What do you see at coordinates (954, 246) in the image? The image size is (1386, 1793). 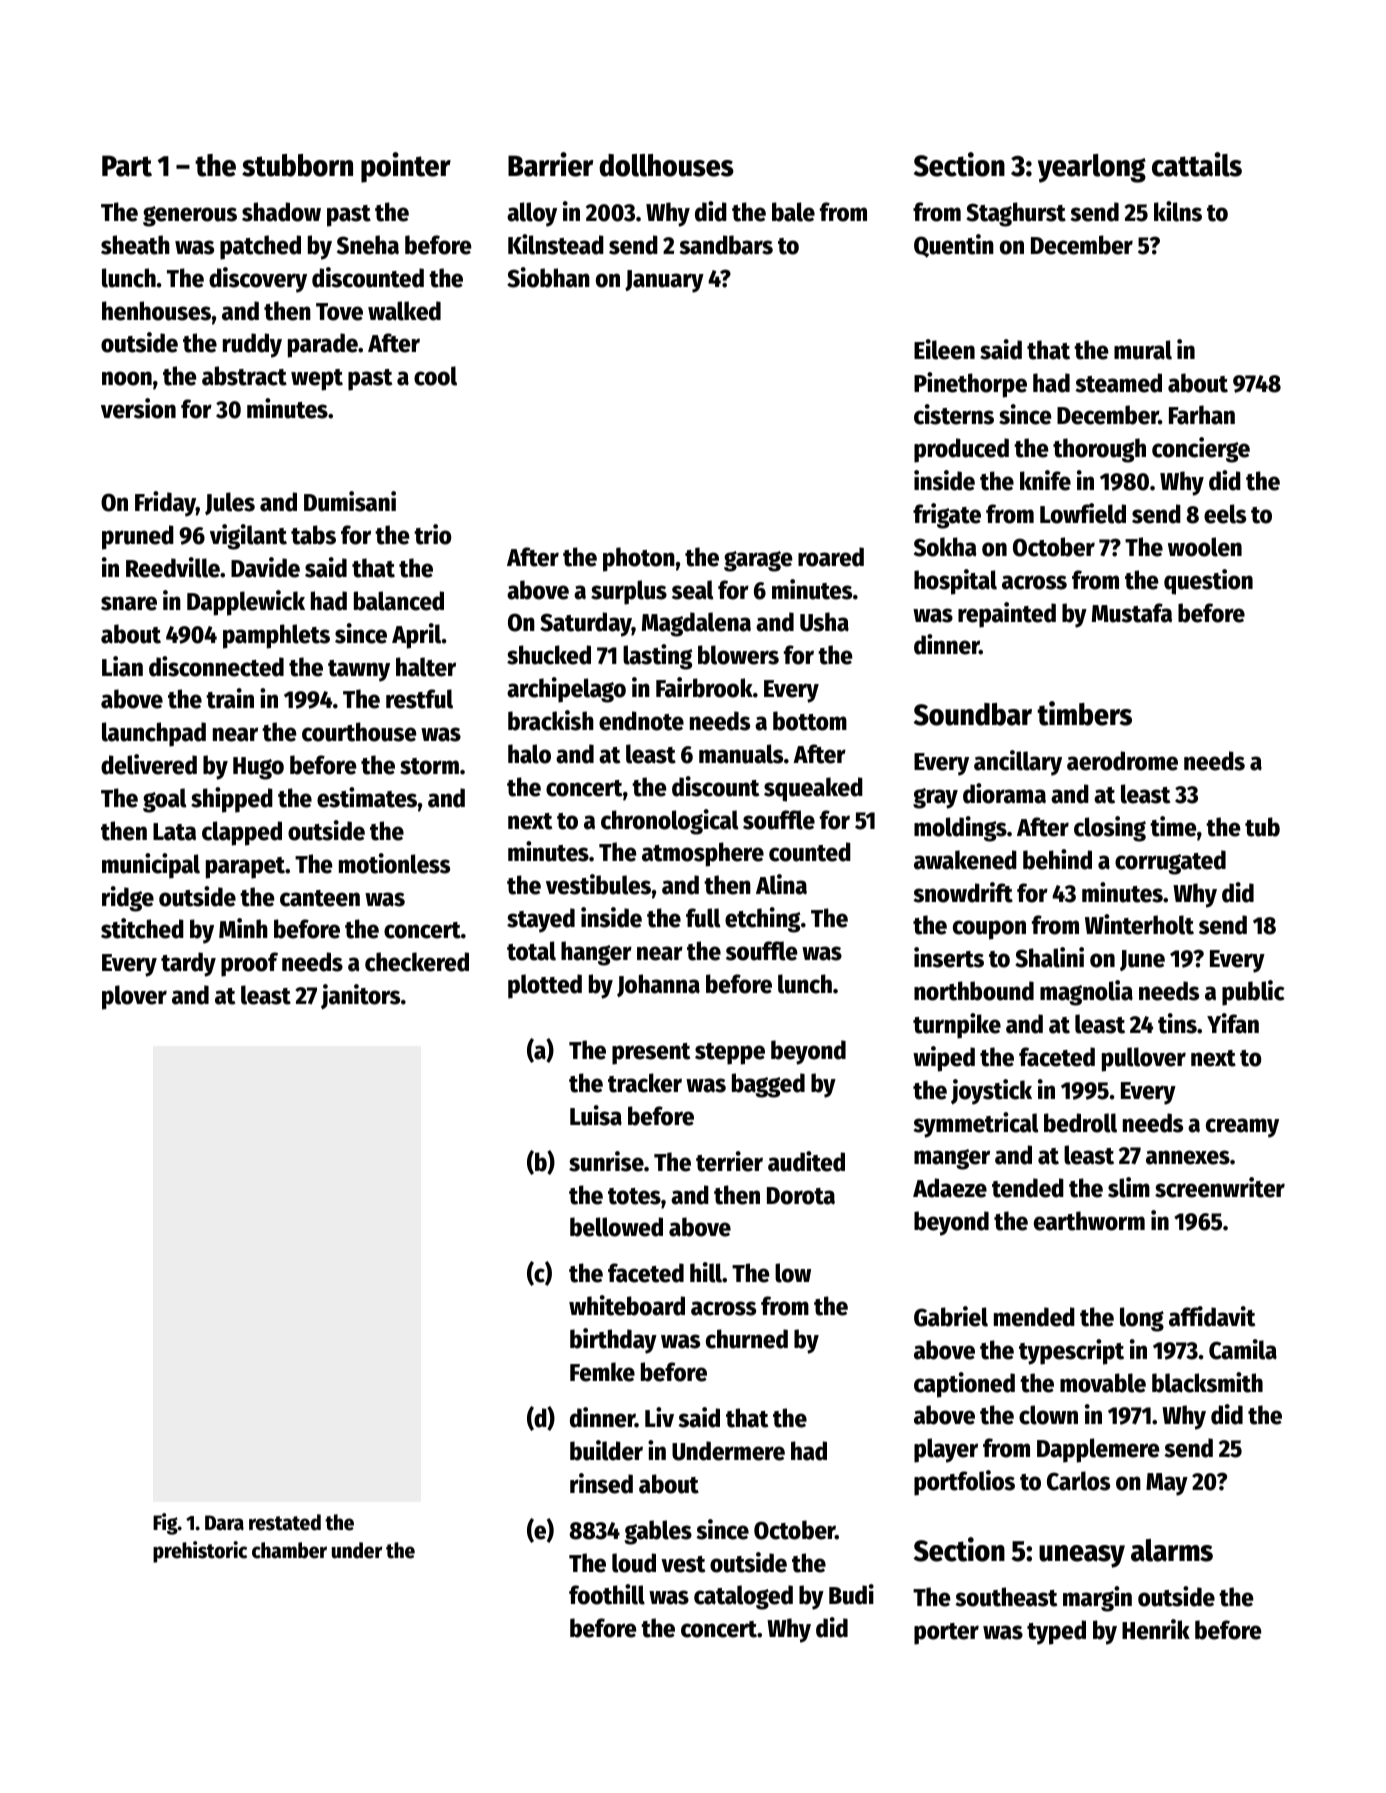 I see `Quentin` at bounding box center [954, 246].
